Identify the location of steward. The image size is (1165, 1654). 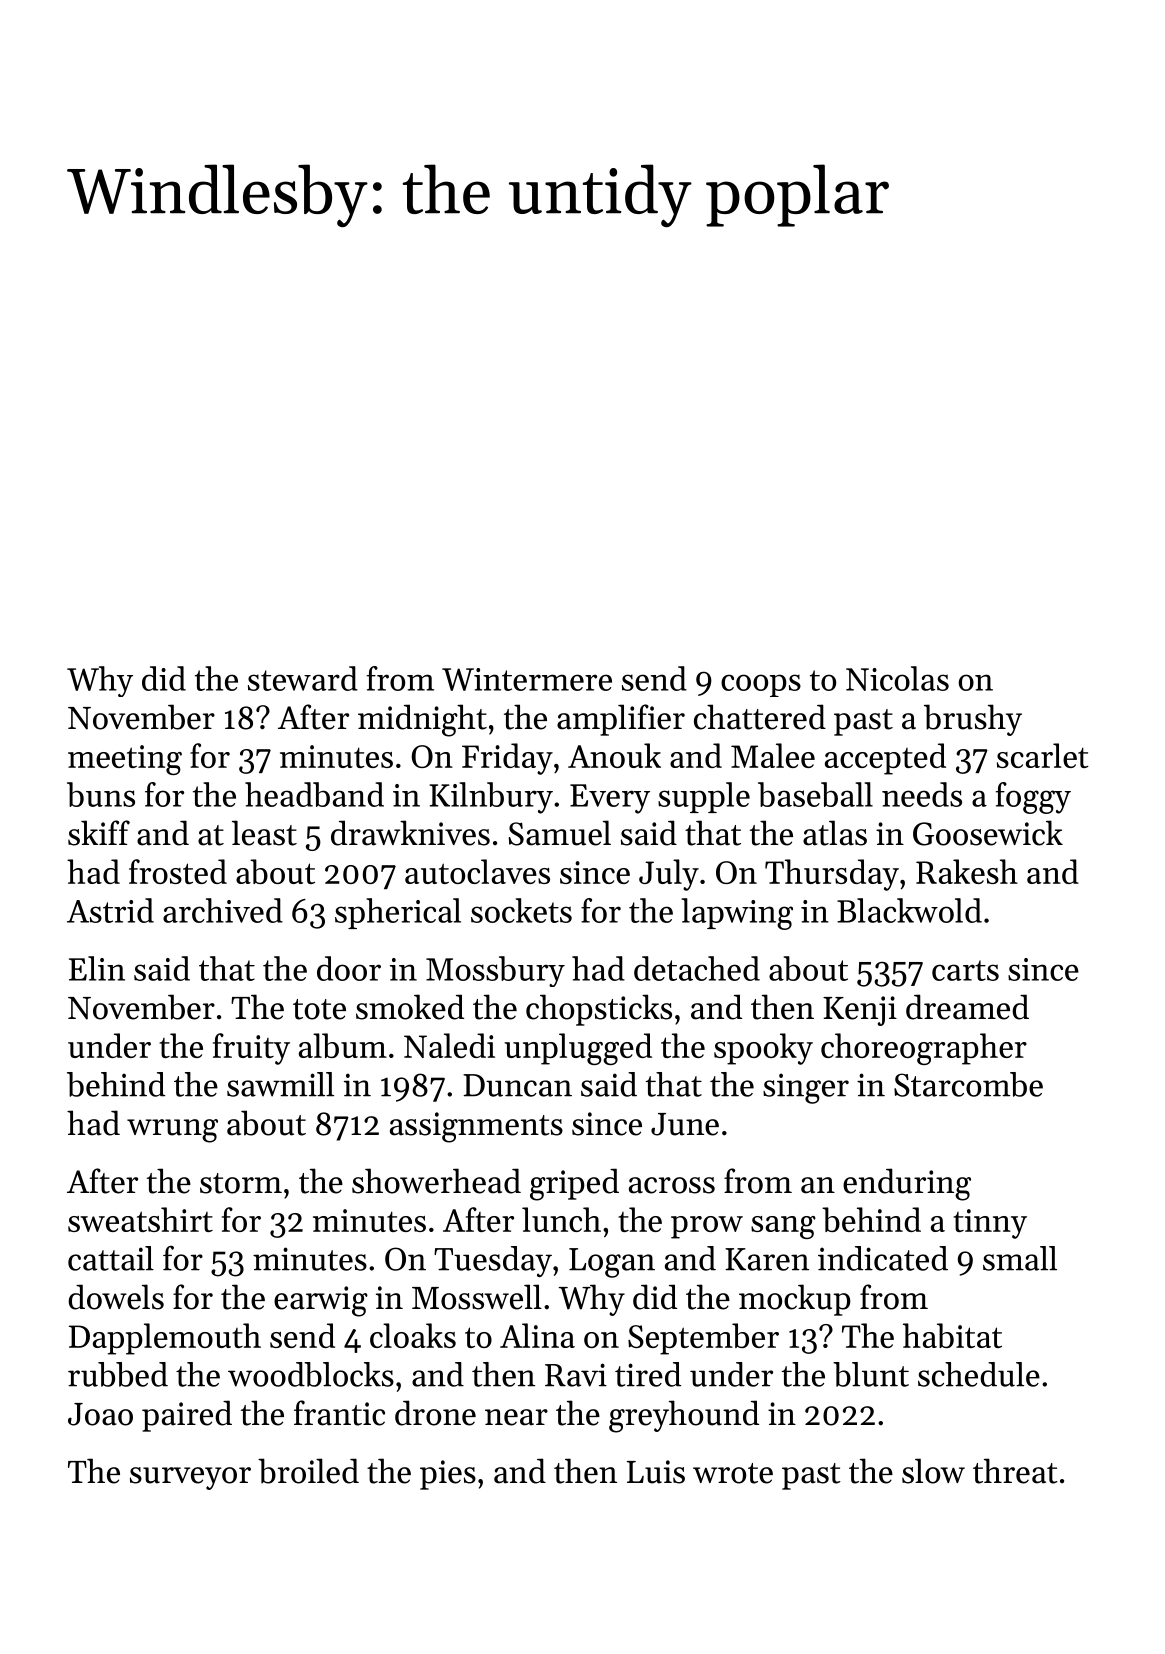
(303, 678).
